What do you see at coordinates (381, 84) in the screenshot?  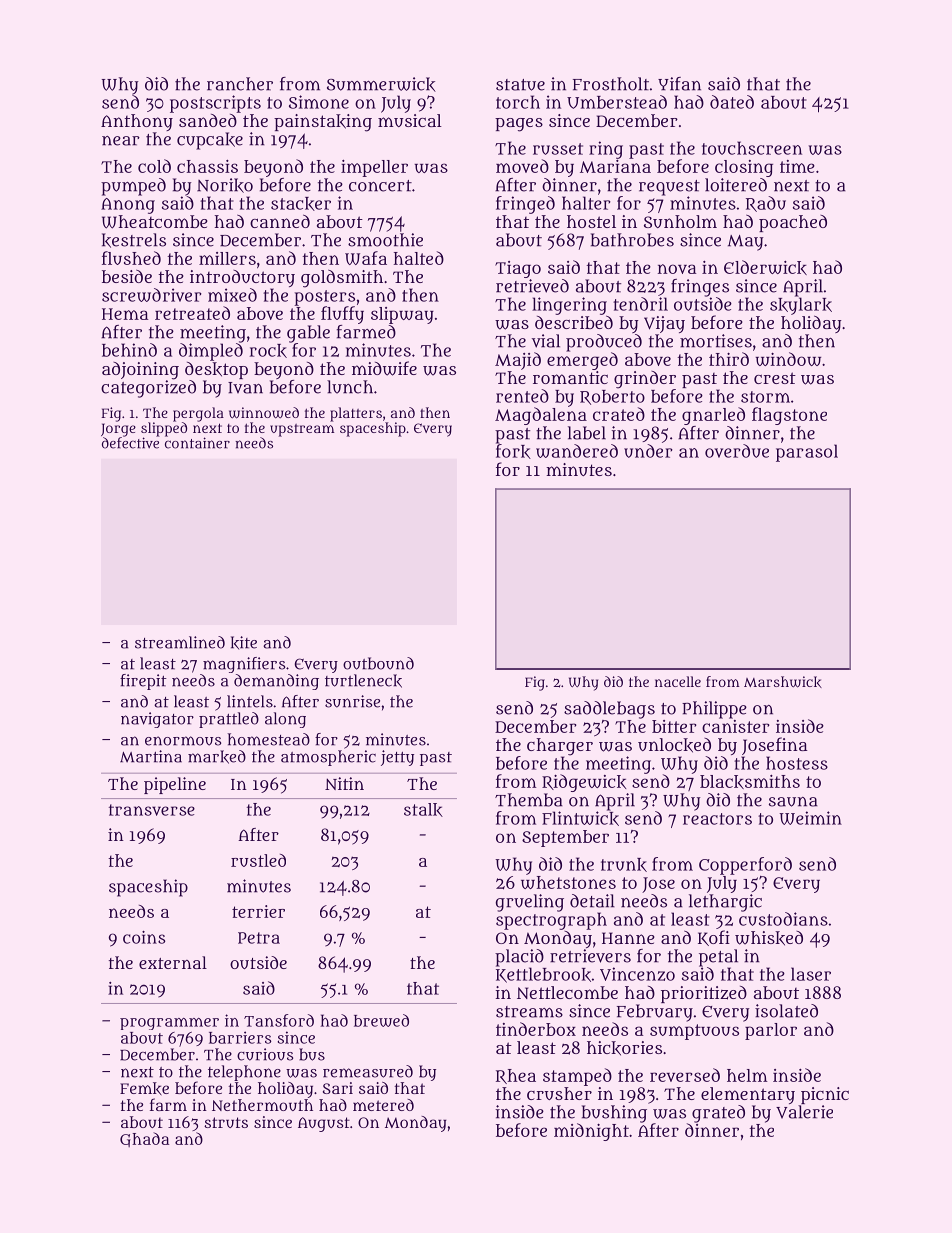 I see `Summerwick` at bounding box center [381, 84].
